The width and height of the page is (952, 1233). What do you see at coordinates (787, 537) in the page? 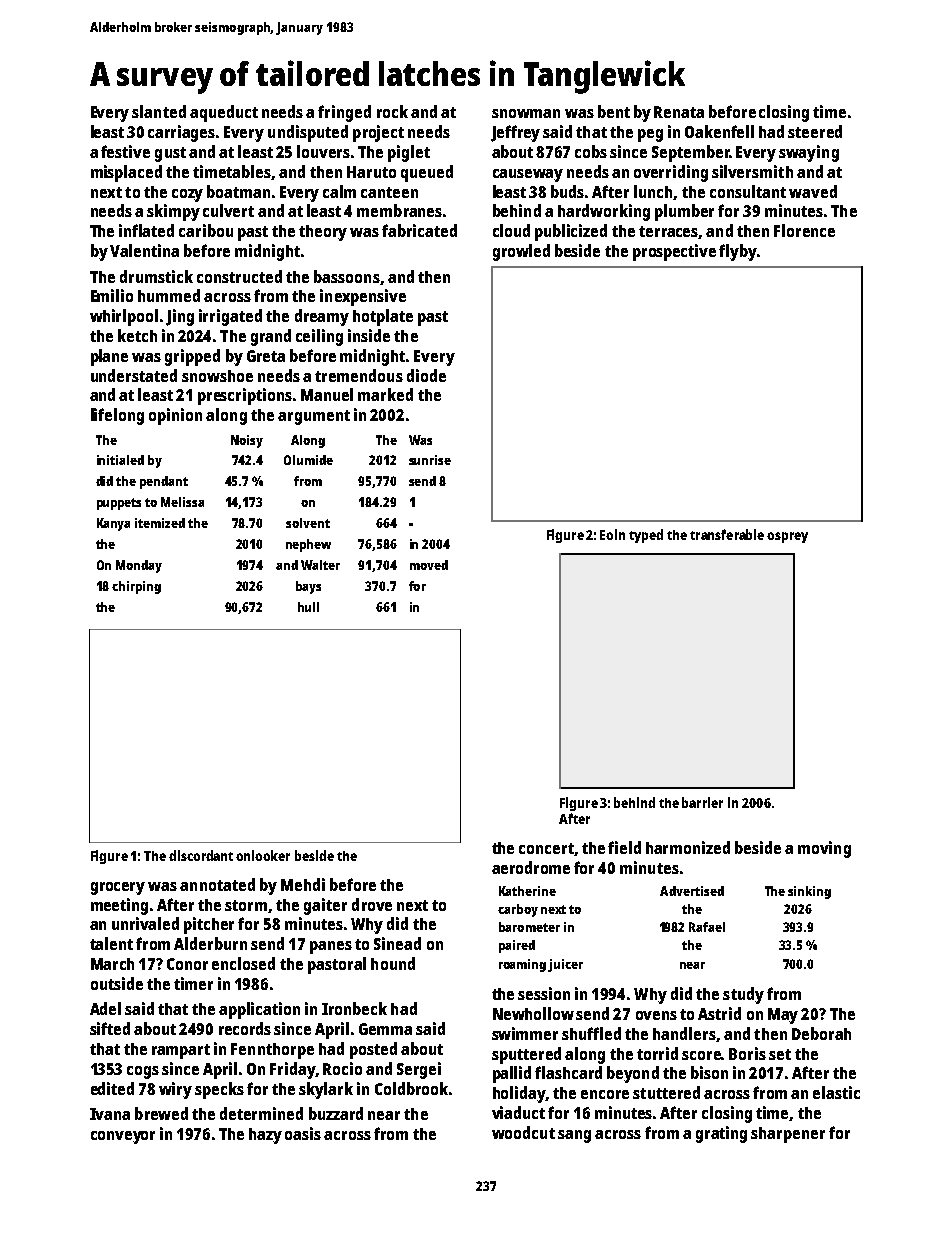
I see `osprey` at bounding box center [787, 537].
